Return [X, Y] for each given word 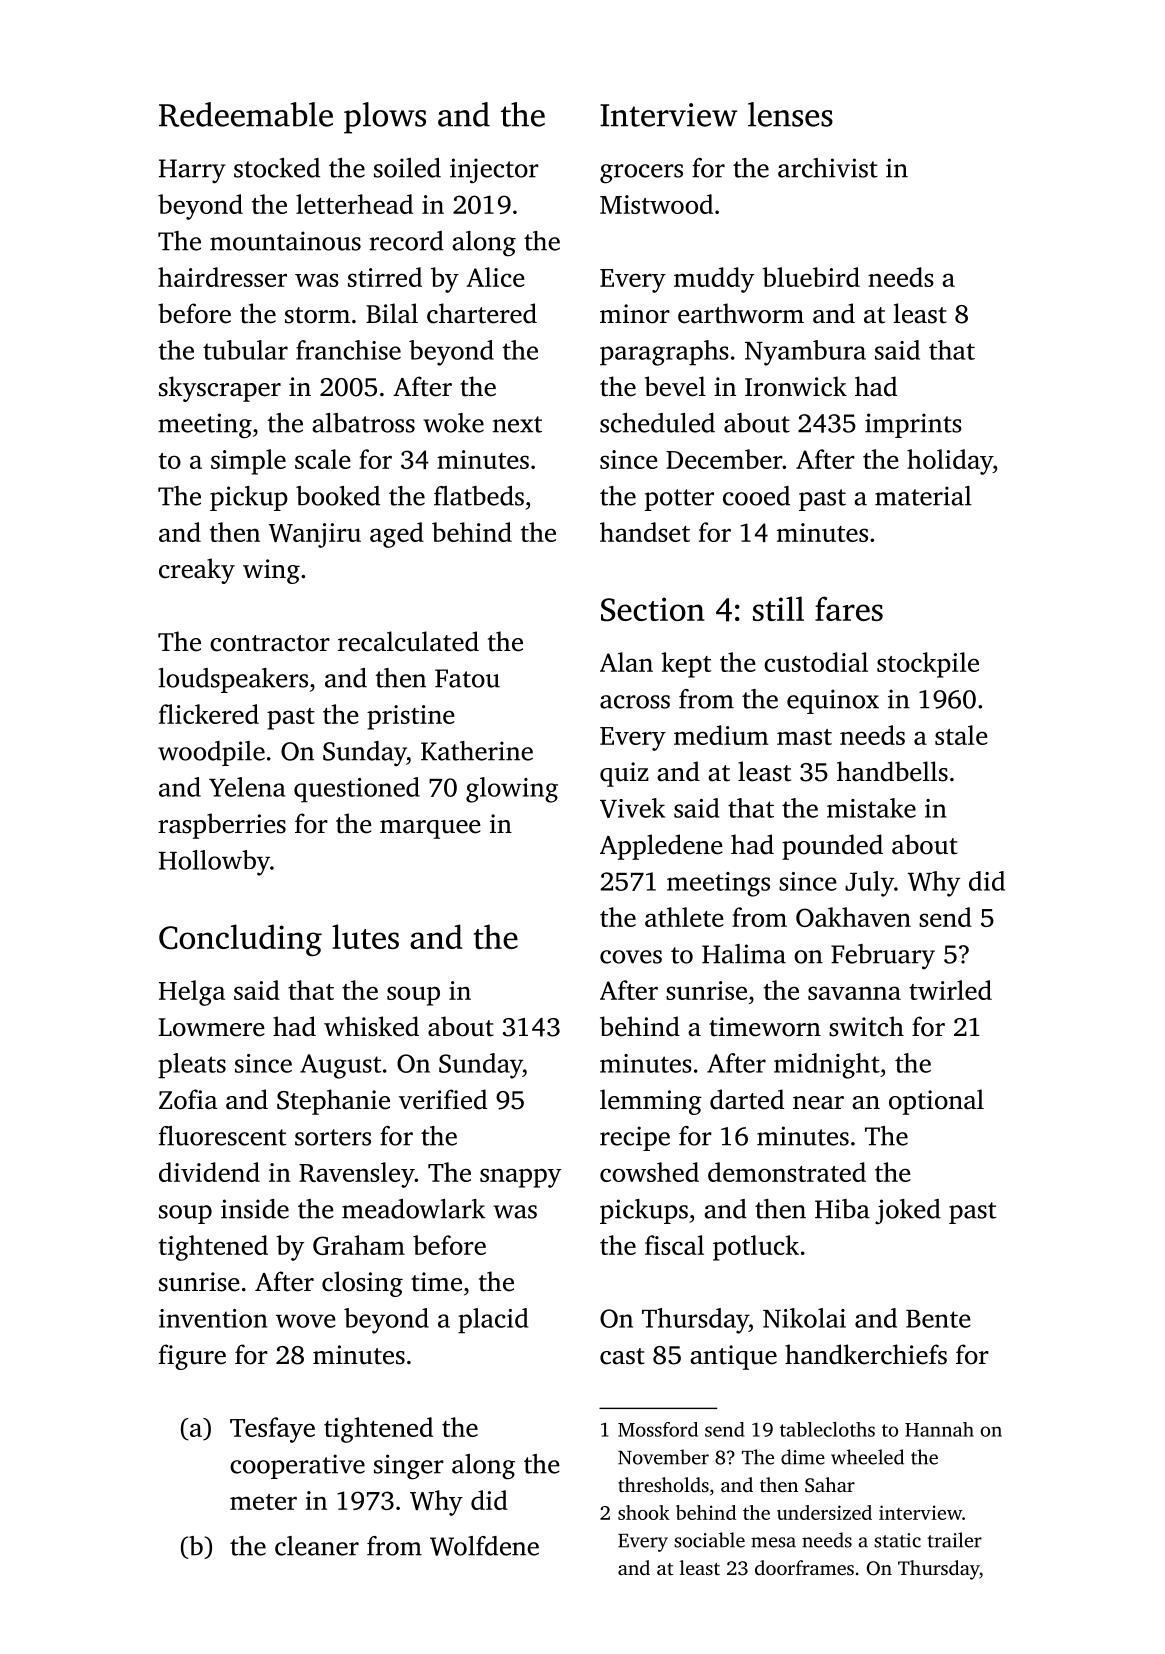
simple [248, 462]
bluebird [811, 277]
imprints [913, 425]
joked [908, 1212]
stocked [277, 168]
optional [936, 1102]
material [923, 496]
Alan [626, 662]
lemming [651, 1102]
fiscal [674, 1245]
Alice [495, 277]
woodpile [211, 753]
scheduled [657, 423]
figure [192, 1357]
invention [213, 1318]
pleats [192, 1066]
